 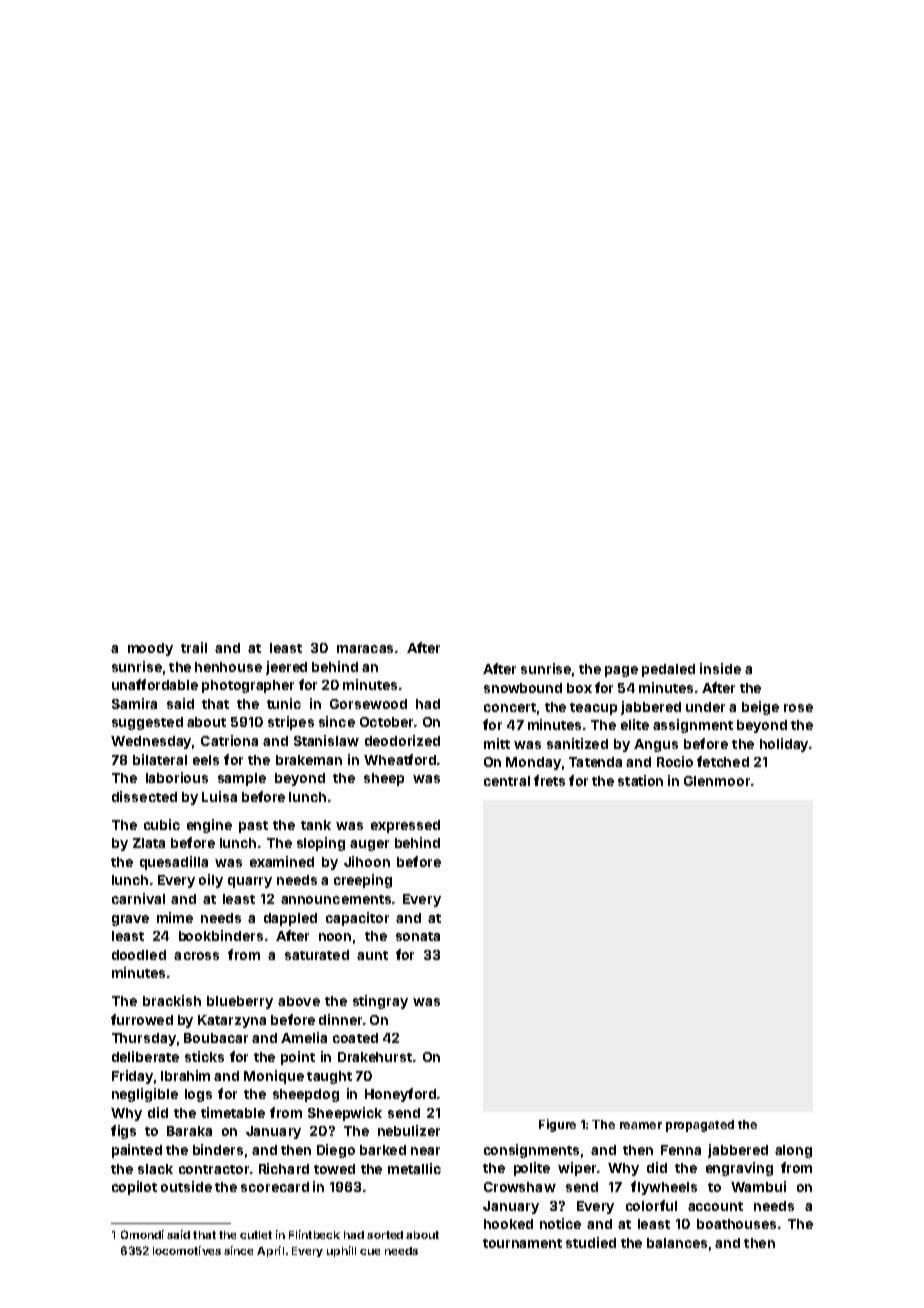 I want to click on inside, so click(x=720, y=668).
